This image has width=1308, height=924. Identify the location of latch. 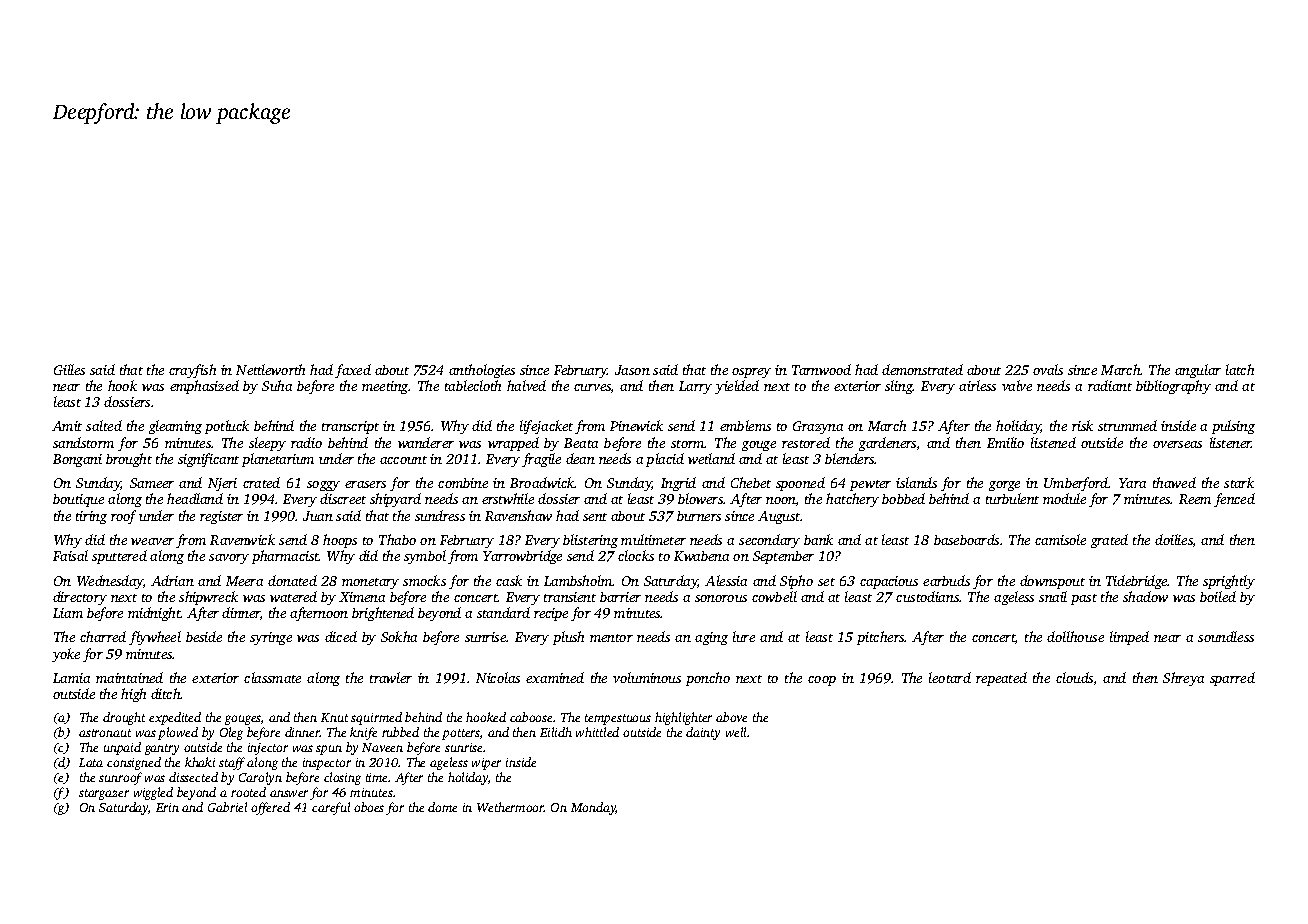
(1240, 369).
